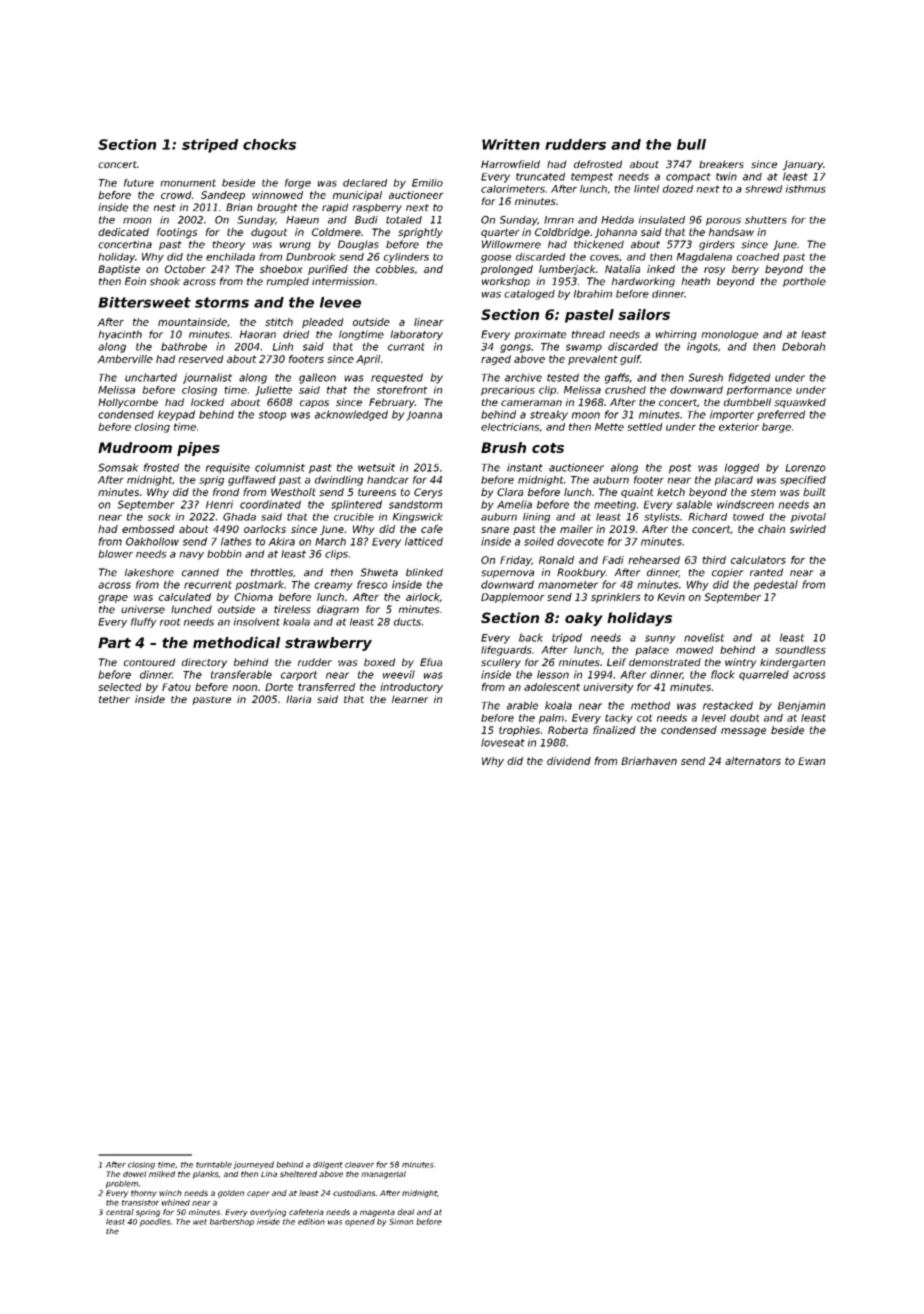  Describe the element at coordinates (415, 505) in the document. I see `sandstorm` at that location.
